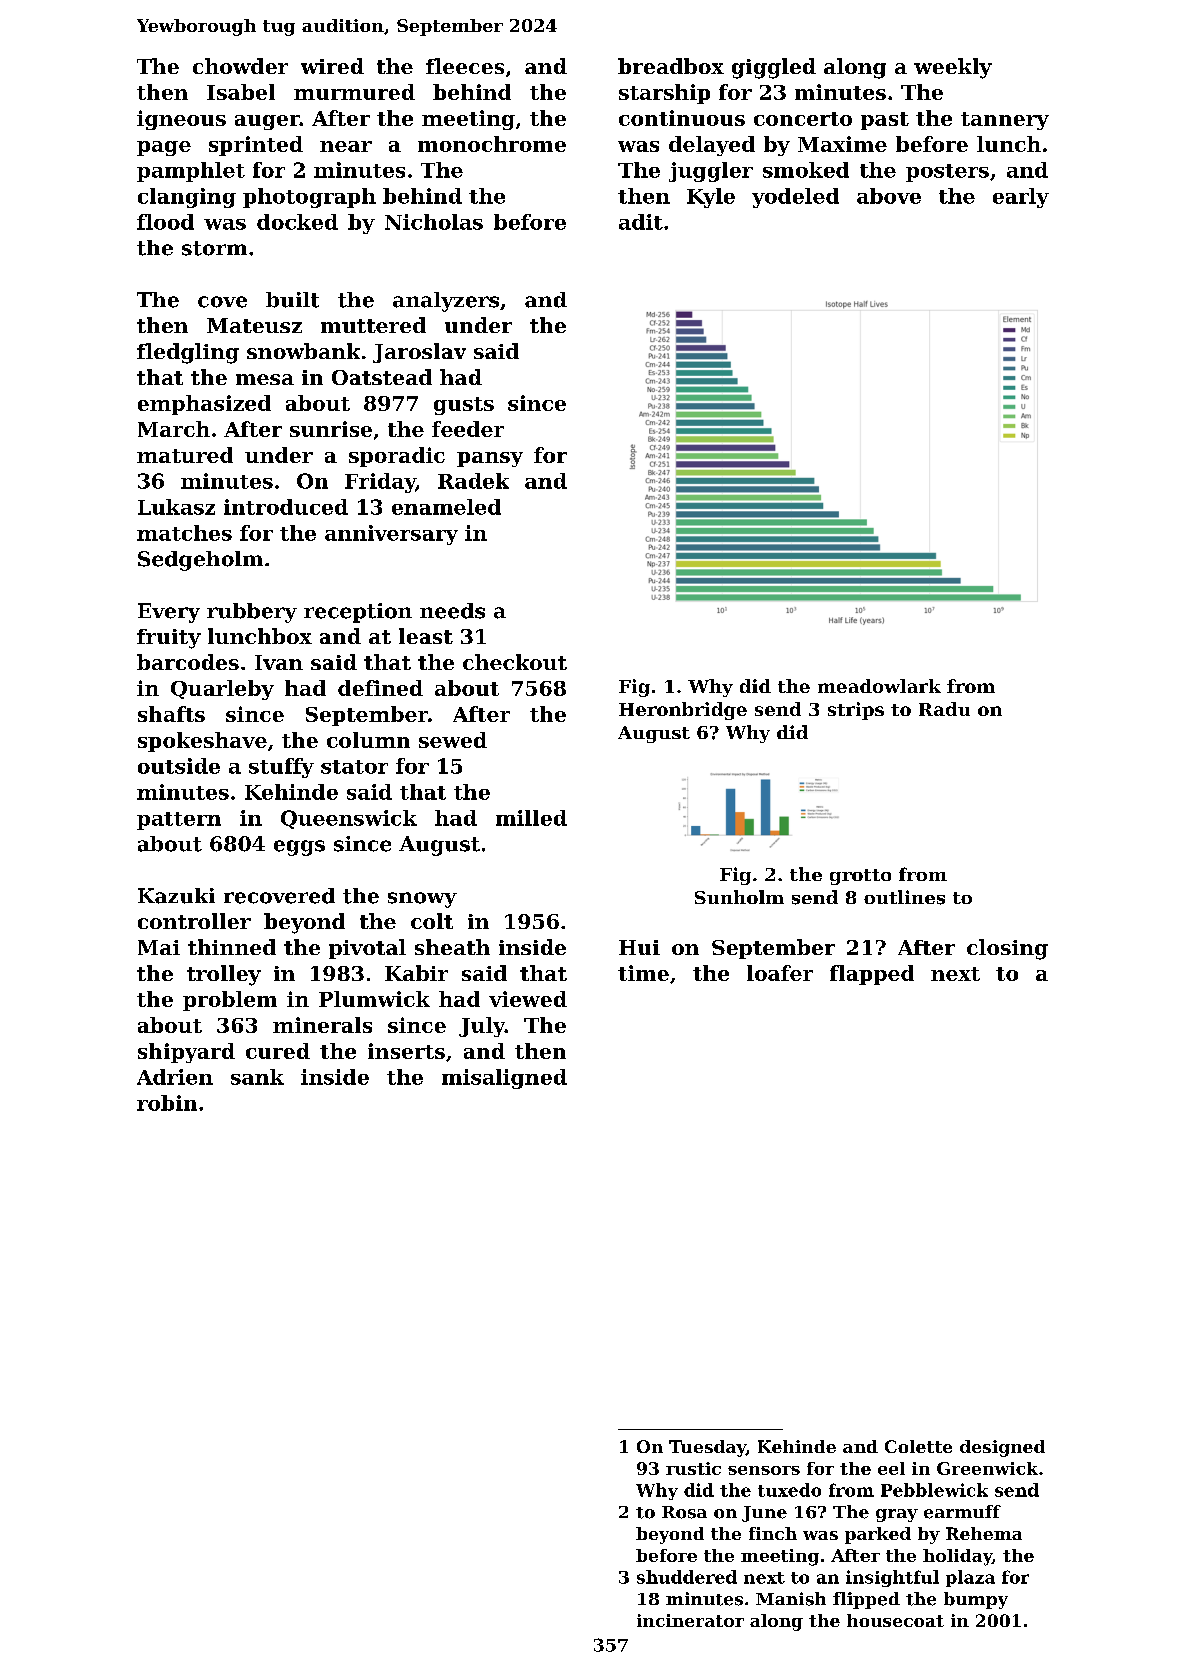 This image has width=1185, height=1676. What do you see at coordinates (687, 1577) in the image?
I see `shuddered` at bounding box center [687, 1577].
